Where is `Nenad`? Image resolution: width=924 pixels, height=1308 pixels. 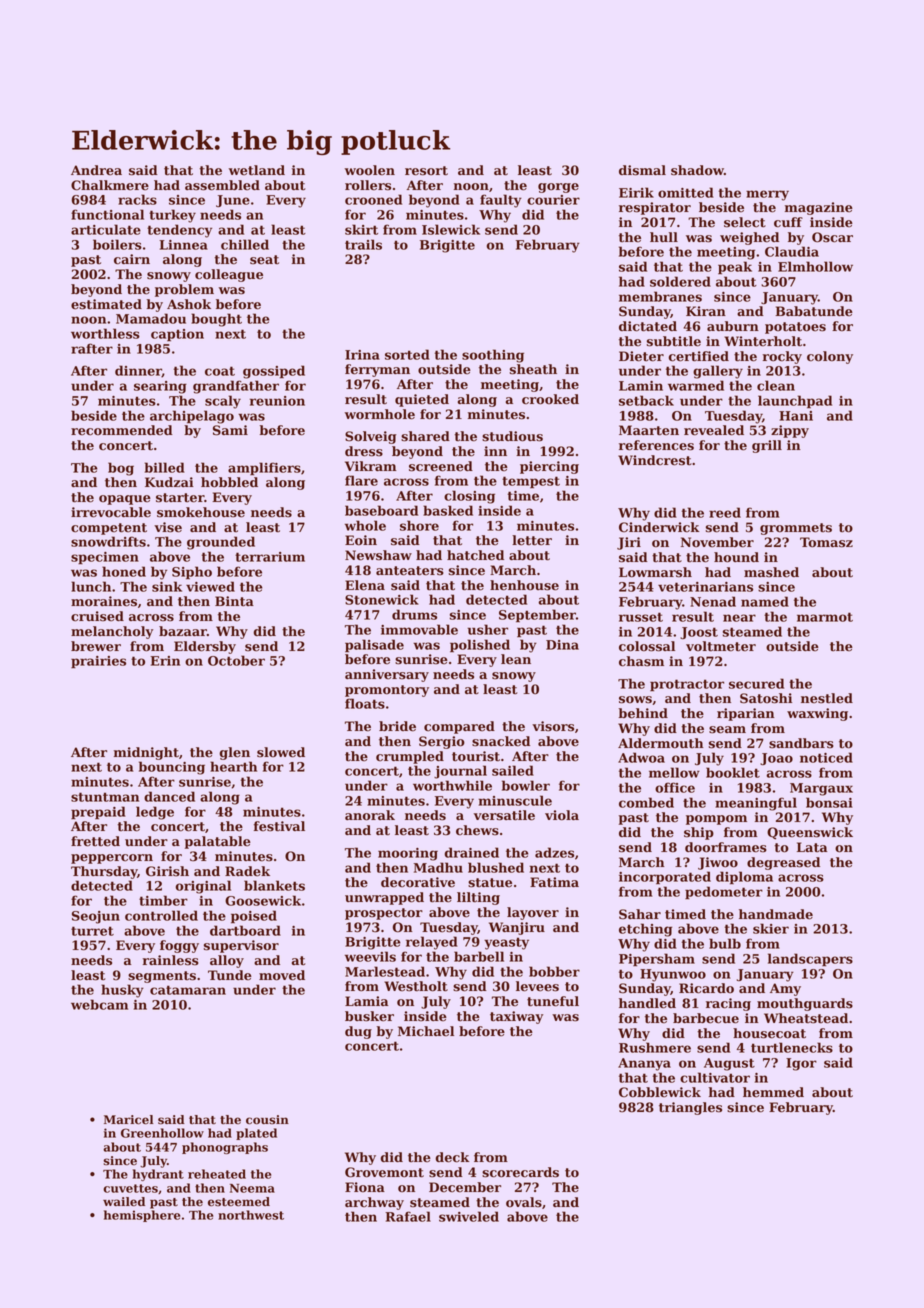 Nenad is located at coordinates (713, 601).
